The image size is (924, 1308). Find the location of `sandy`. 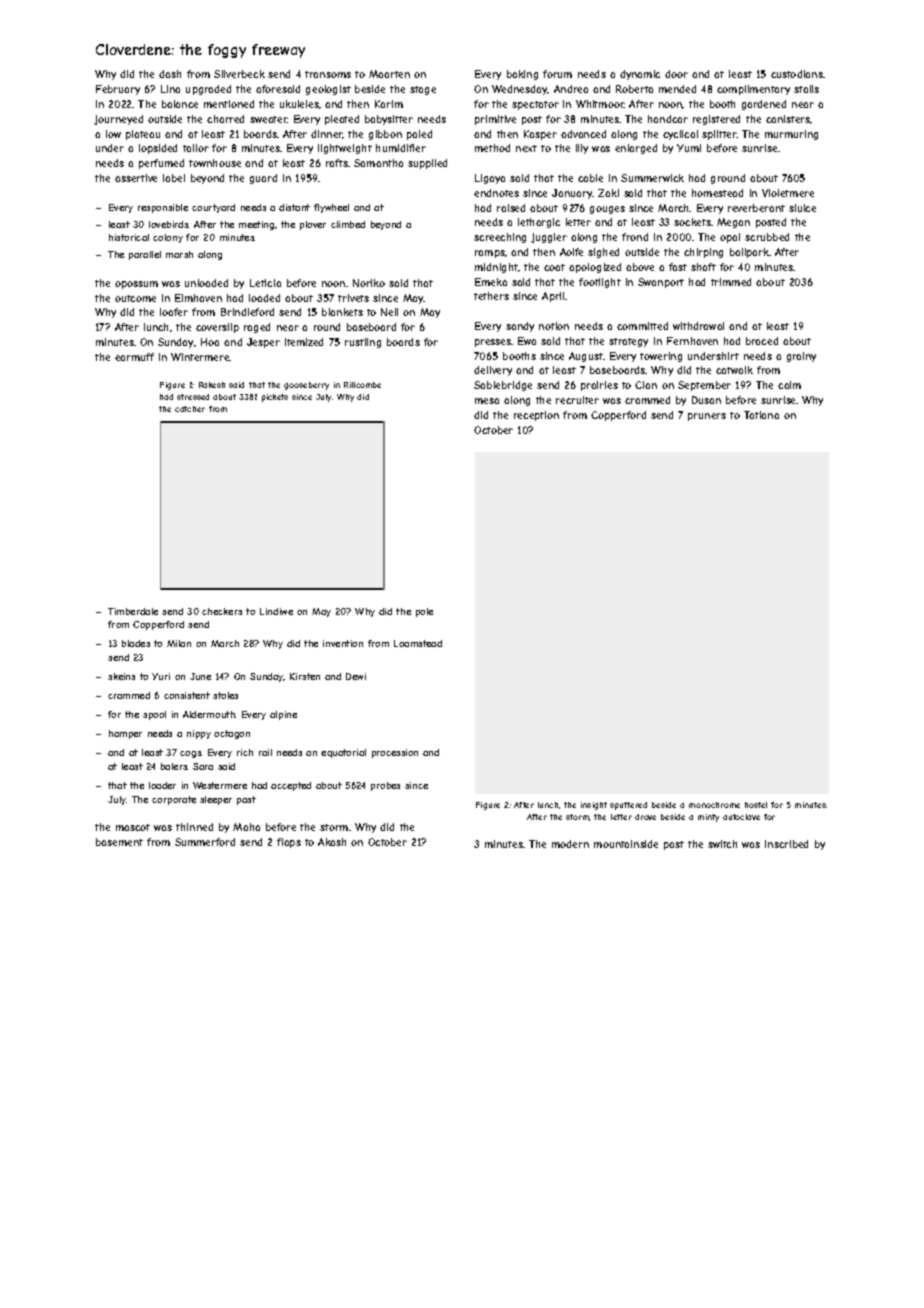

sandy is located at coordinates (520, 327).
